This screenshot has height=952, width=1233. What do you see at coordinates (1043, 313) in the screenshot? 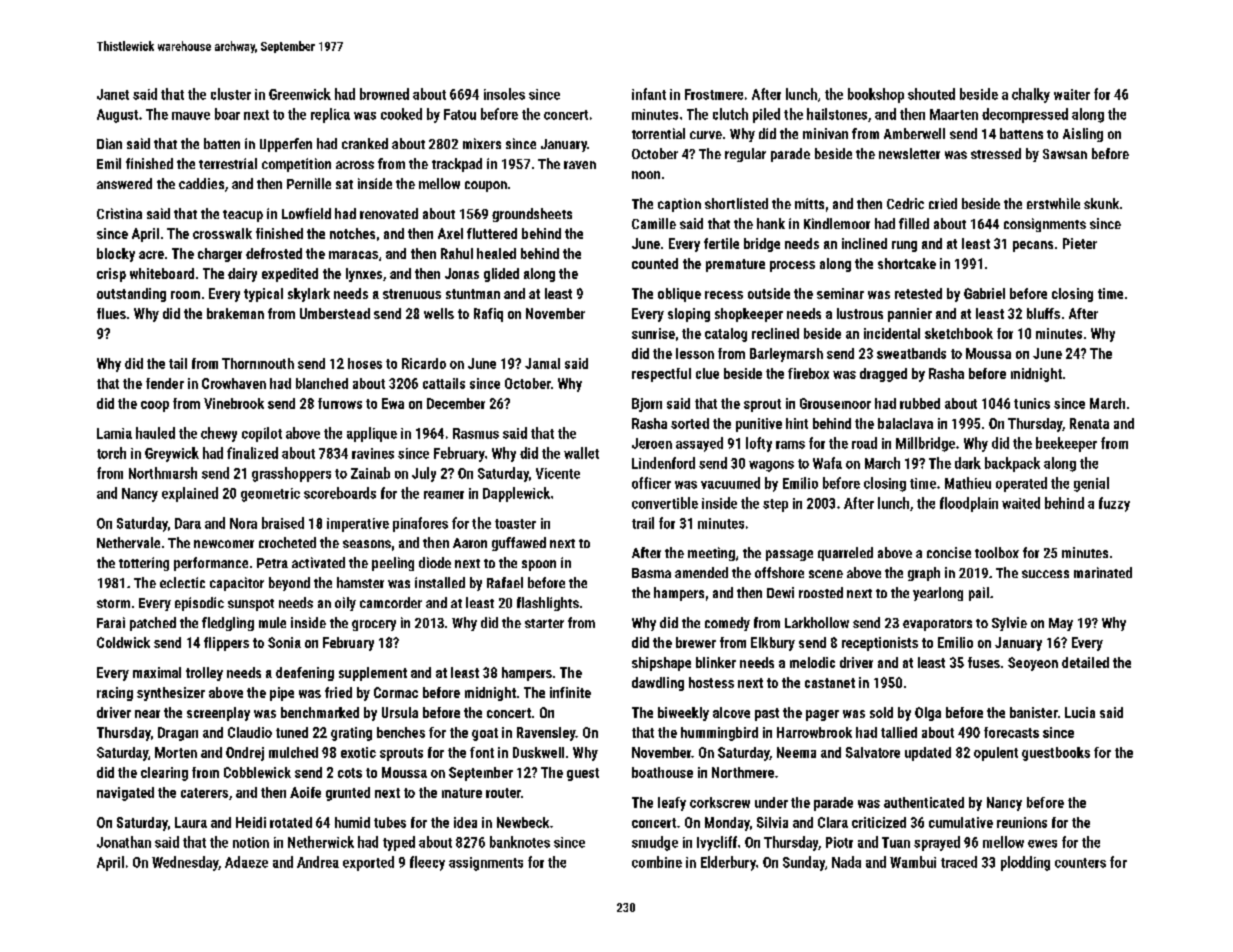
I see `bluffs` at bounding box center [1043, 313].
